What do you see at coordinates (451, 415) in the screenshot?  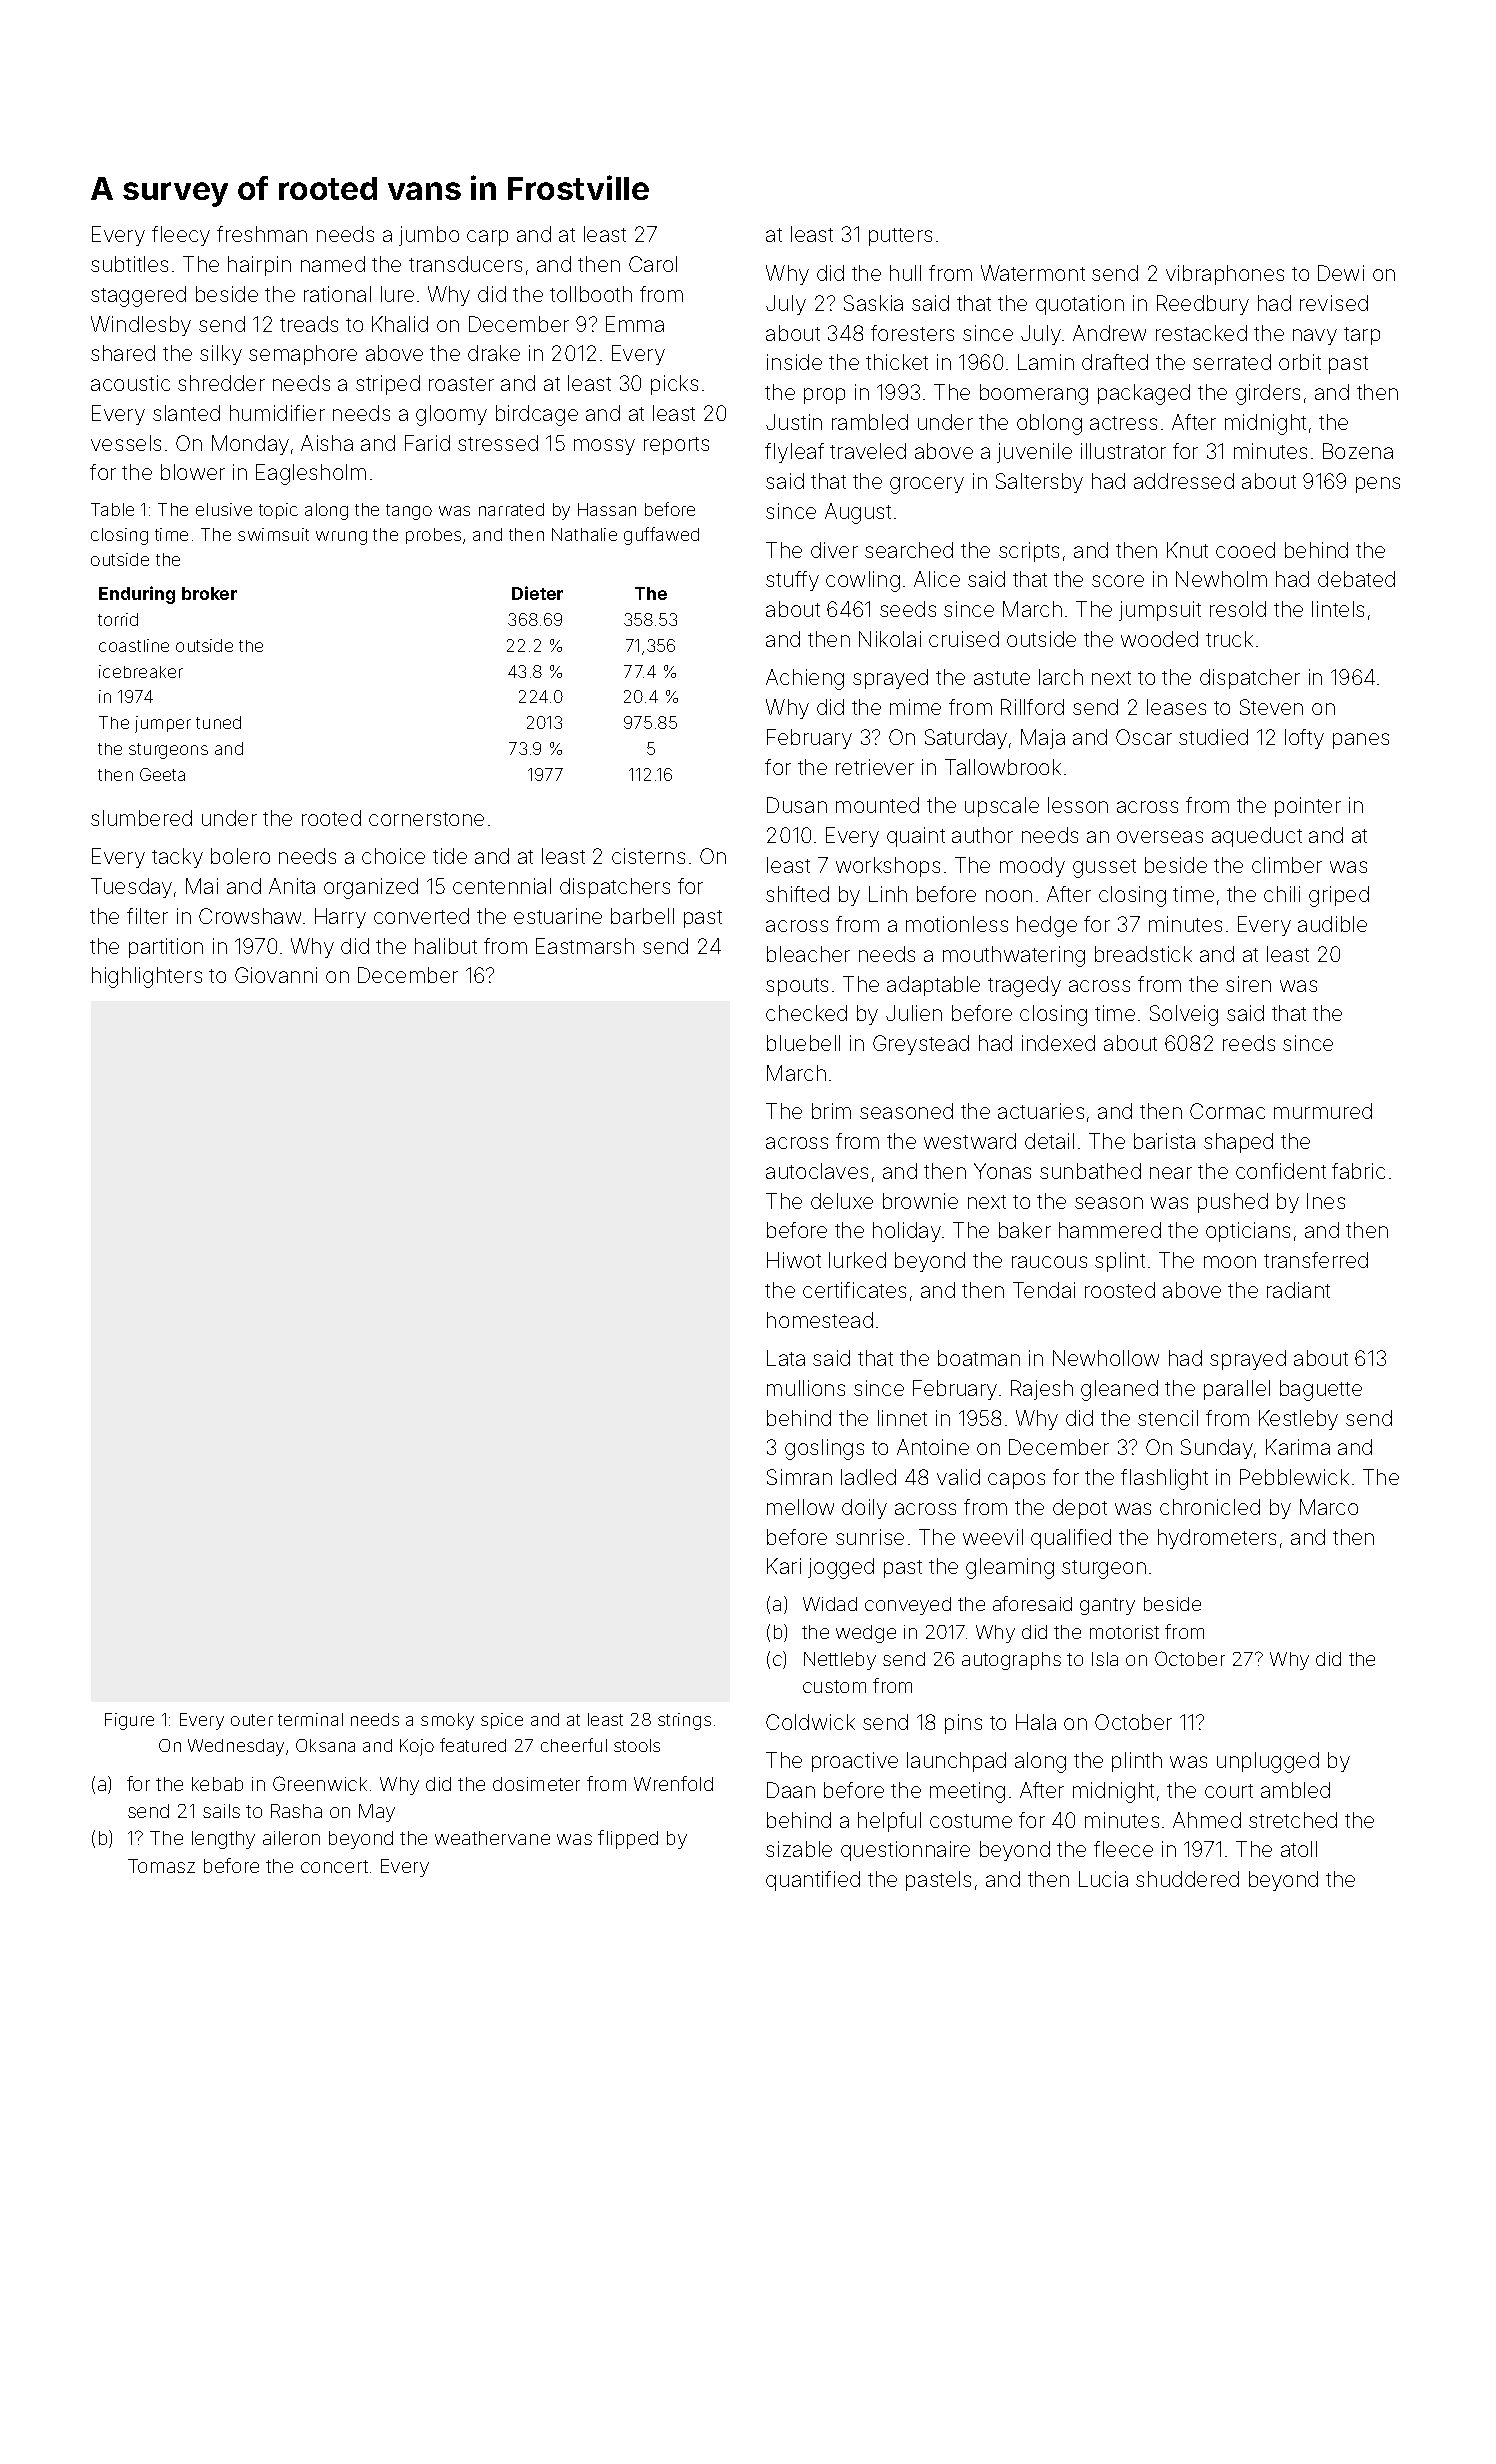 I see `gloomy` at bounding box center [451, 415].
